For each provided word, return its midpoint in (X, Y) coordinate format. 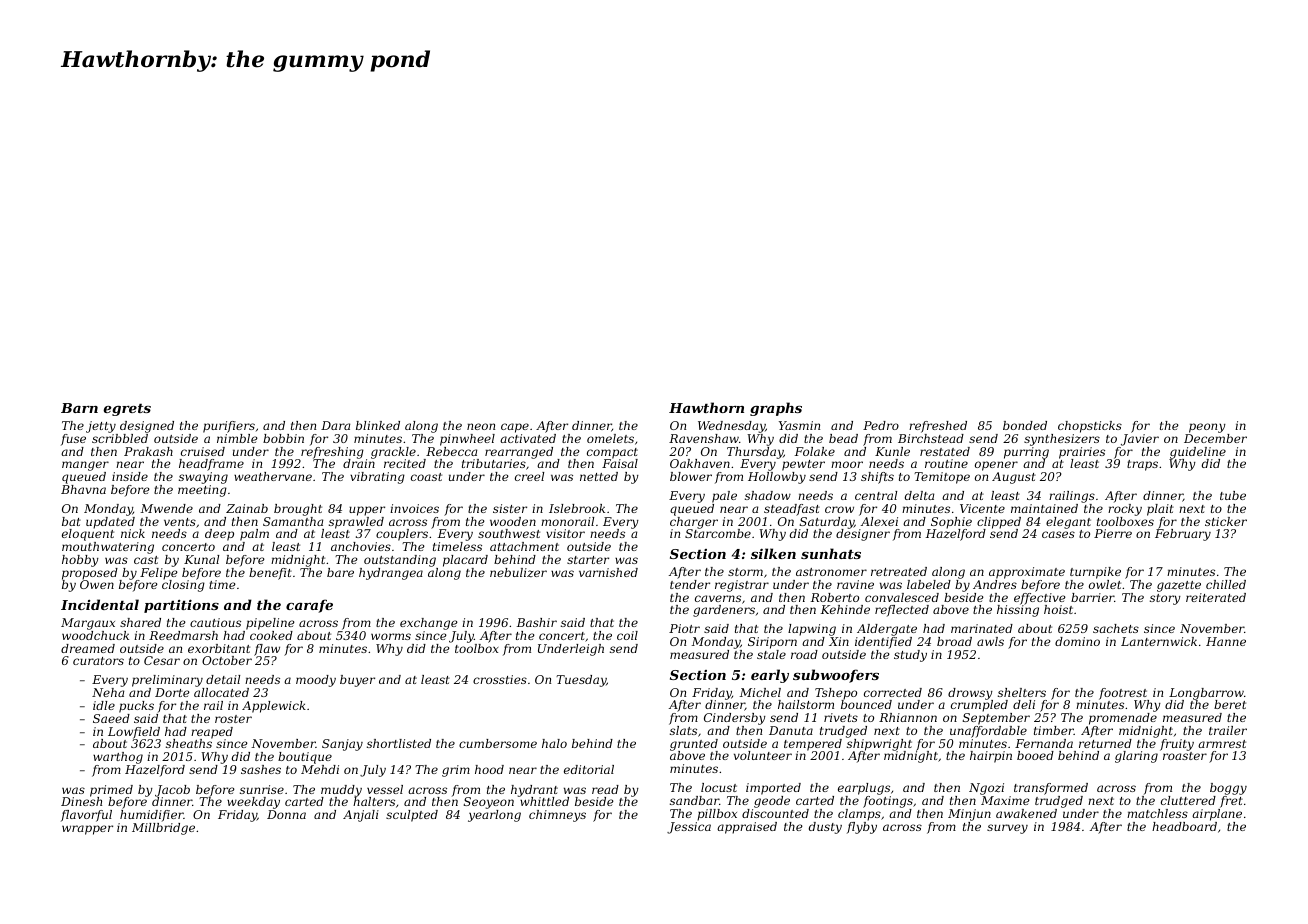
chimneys (557, 816)
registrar (742, 586)
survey (1007, 829)
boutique (305, 758)
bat (71, 521)
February (1183, 535)
